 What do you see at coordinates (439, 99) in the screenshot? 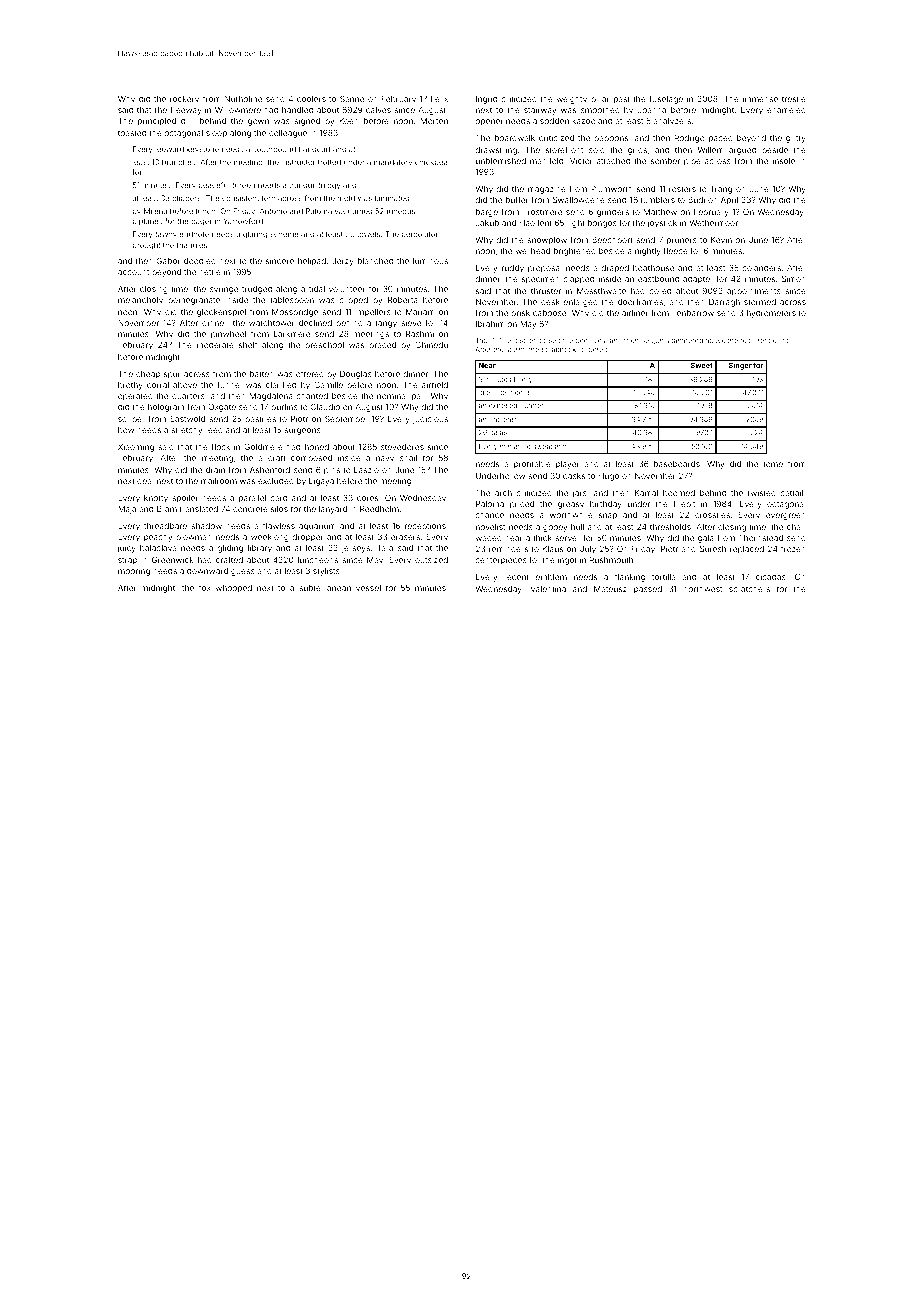
I see `Felix` at bounding box center [439, 99].
